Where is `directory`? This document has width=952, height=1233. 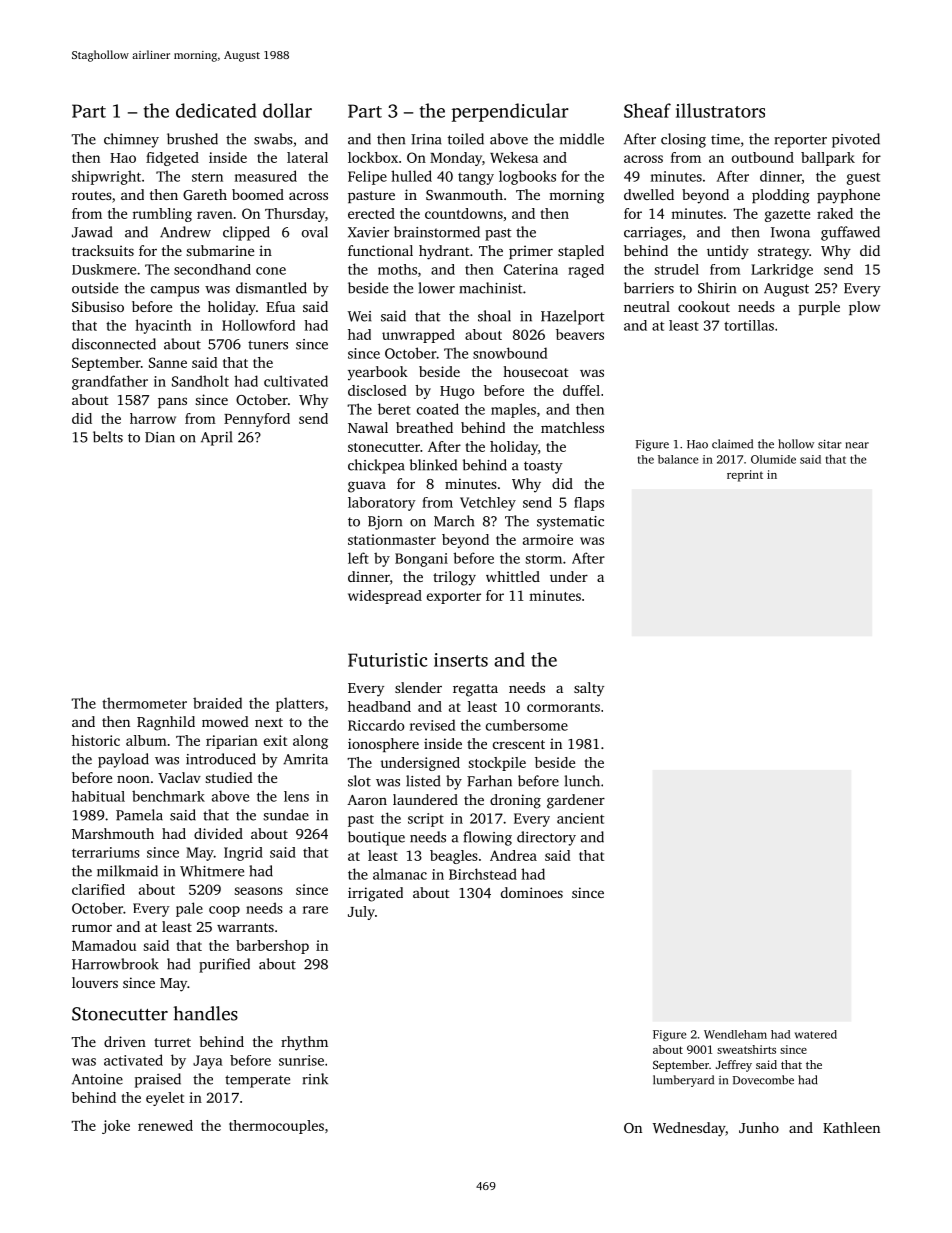 directory is located at coordinates (546, 838).
